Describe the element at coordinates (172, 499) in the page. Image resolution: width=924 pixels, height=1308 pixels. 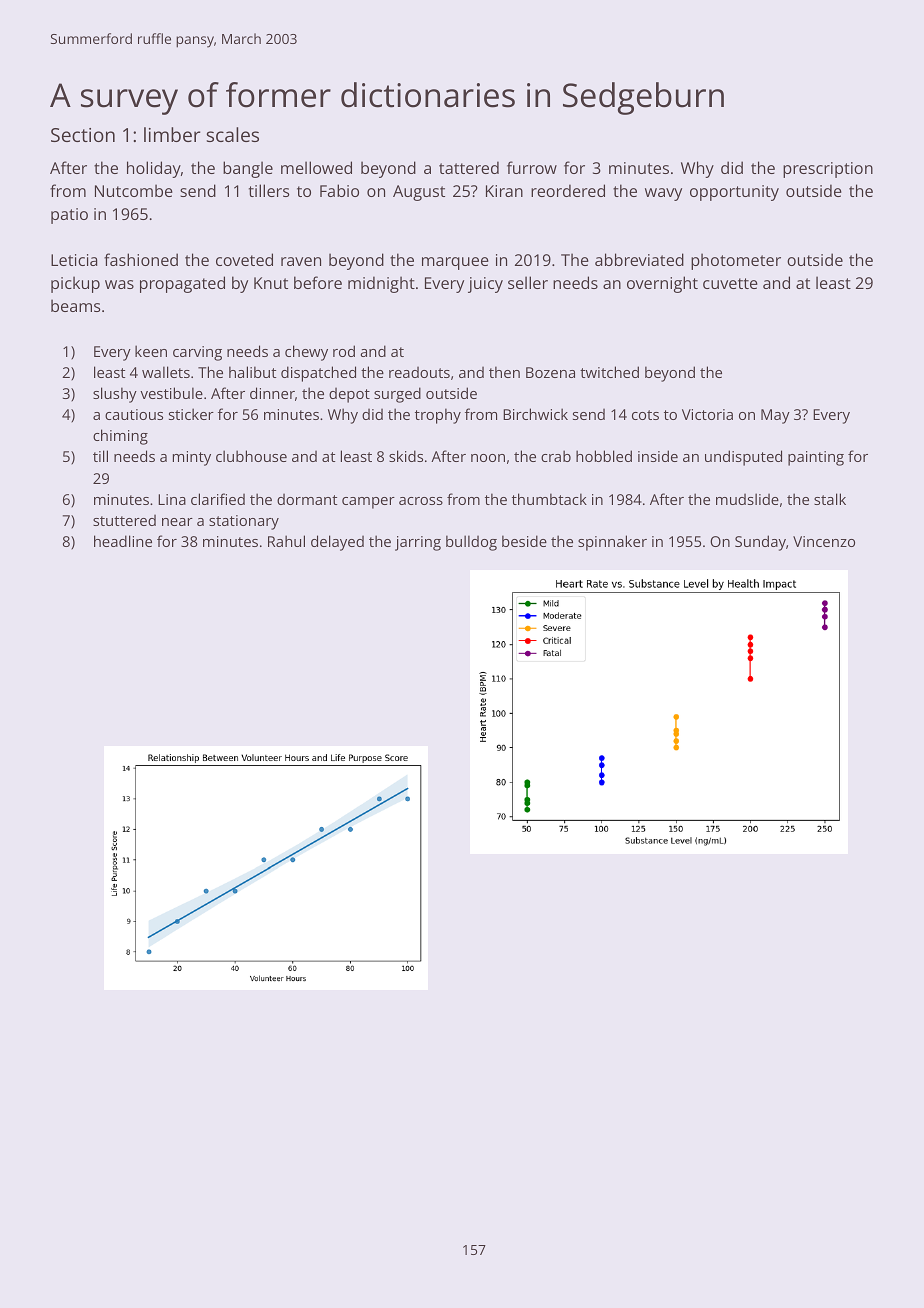
I see `Lina` at that location.
